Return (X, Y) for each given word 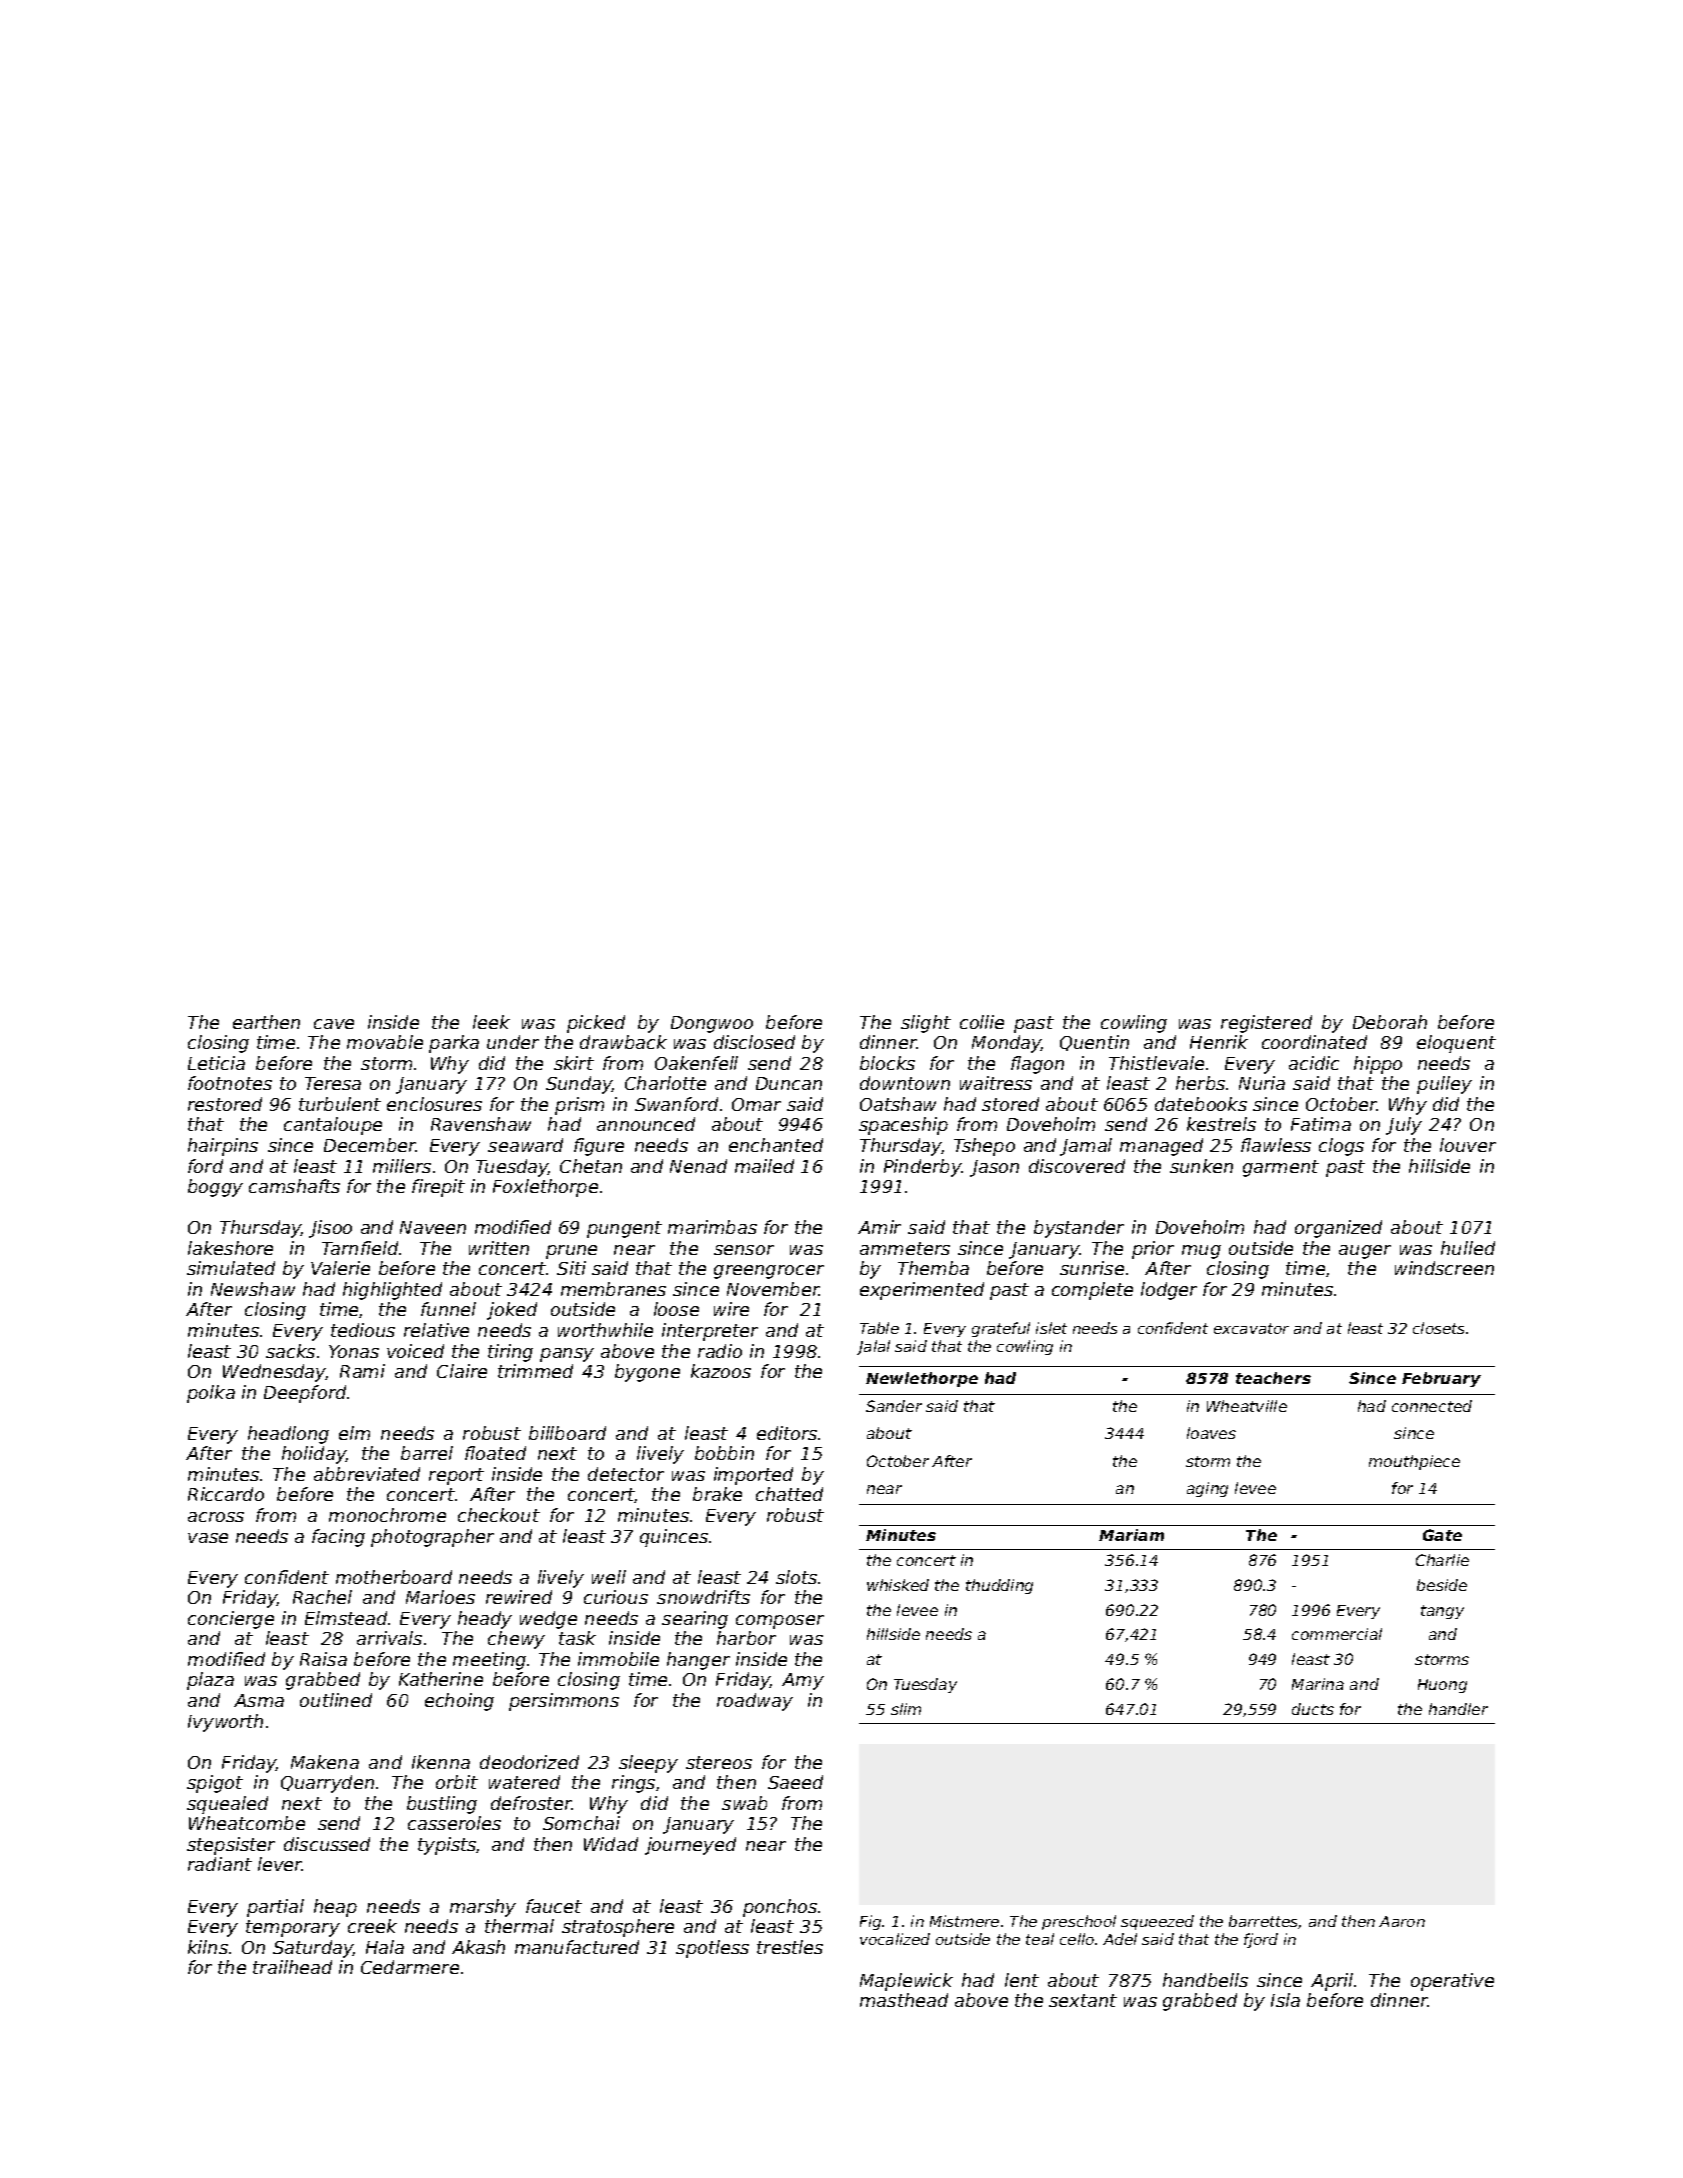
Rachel (322, 1597)
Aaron (1402, 1921)
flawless (1276, 1145)
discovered (1077, 1166)
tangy (1442, 1612)
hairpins (223, 1147)
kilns (208, 1947)
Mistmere (964, 1921)
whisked (898, 1585)
